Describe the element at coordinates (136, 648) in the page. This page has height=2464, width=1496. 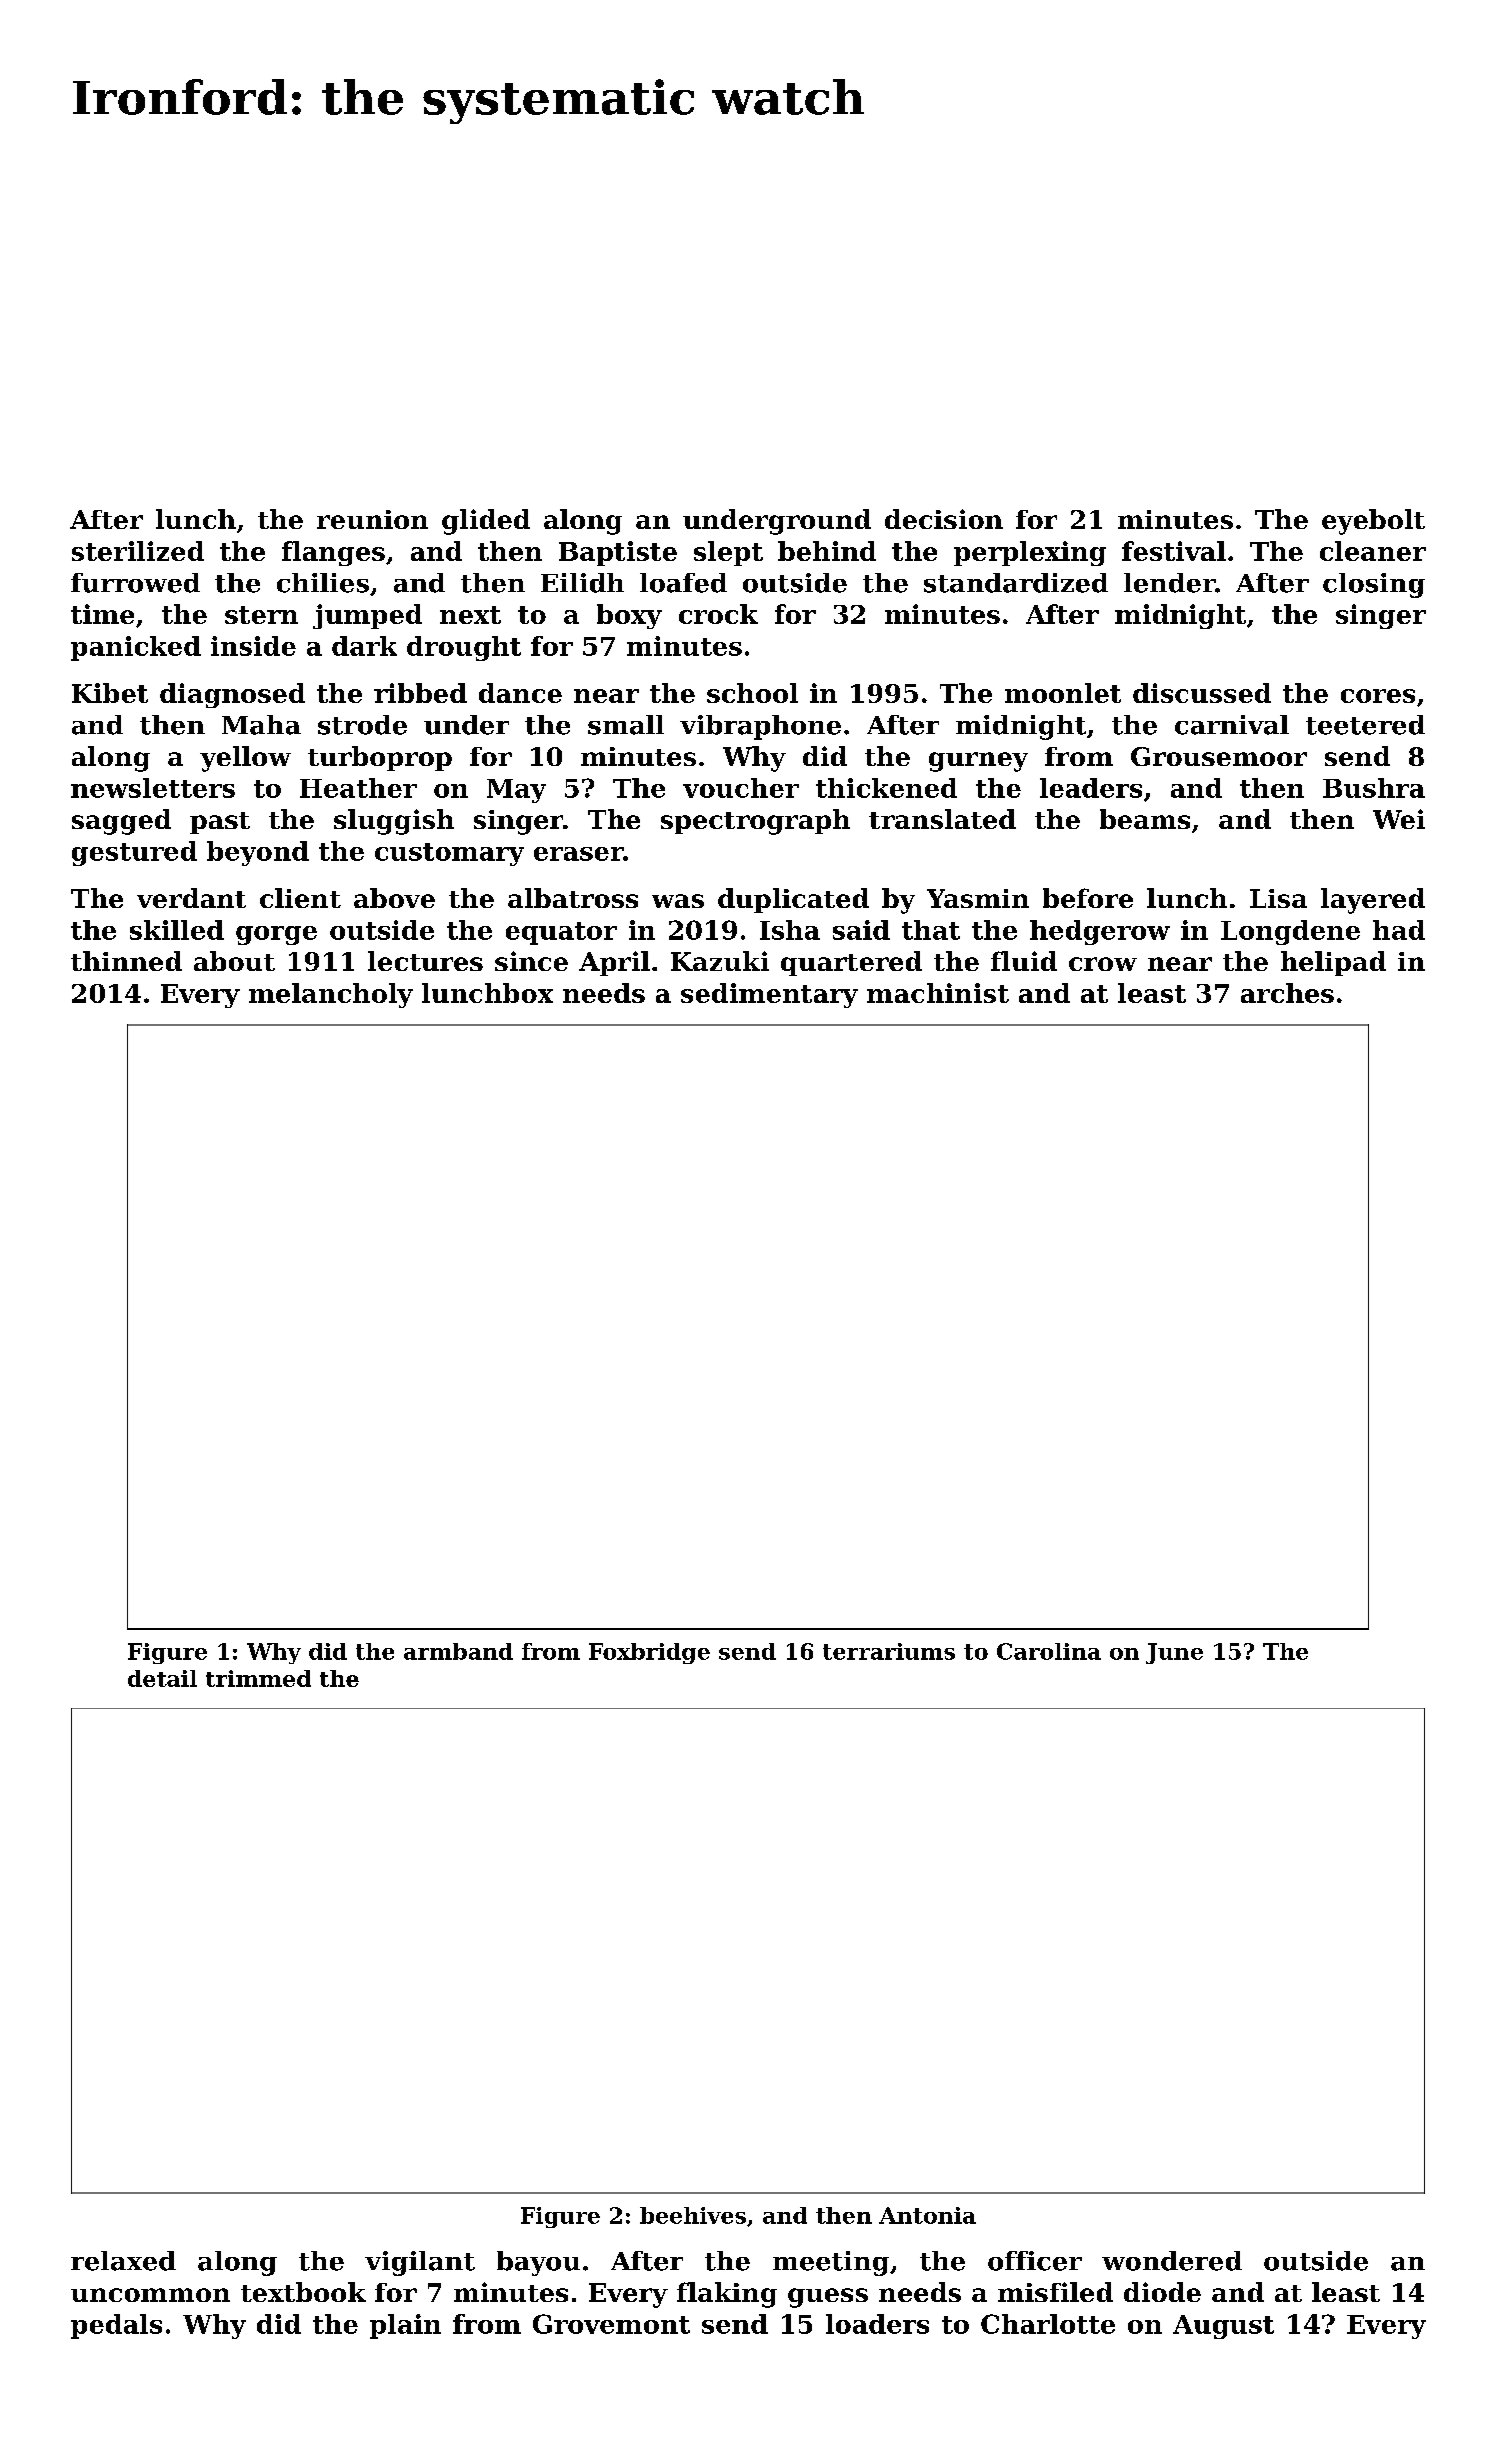
I see `panicked` at that location.
